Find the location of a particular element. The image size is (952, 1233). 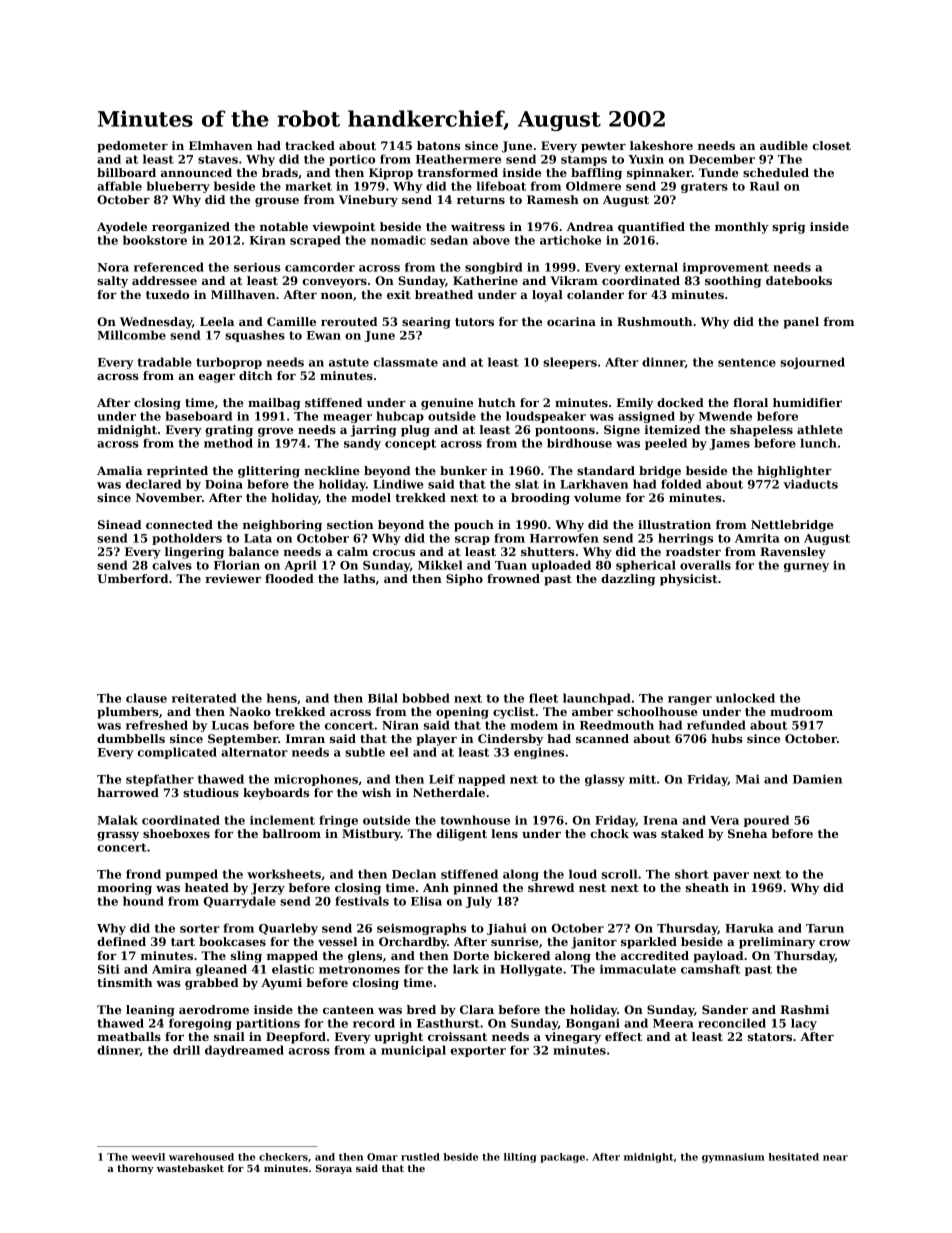

mooring is located at coordinates (124, 889).
